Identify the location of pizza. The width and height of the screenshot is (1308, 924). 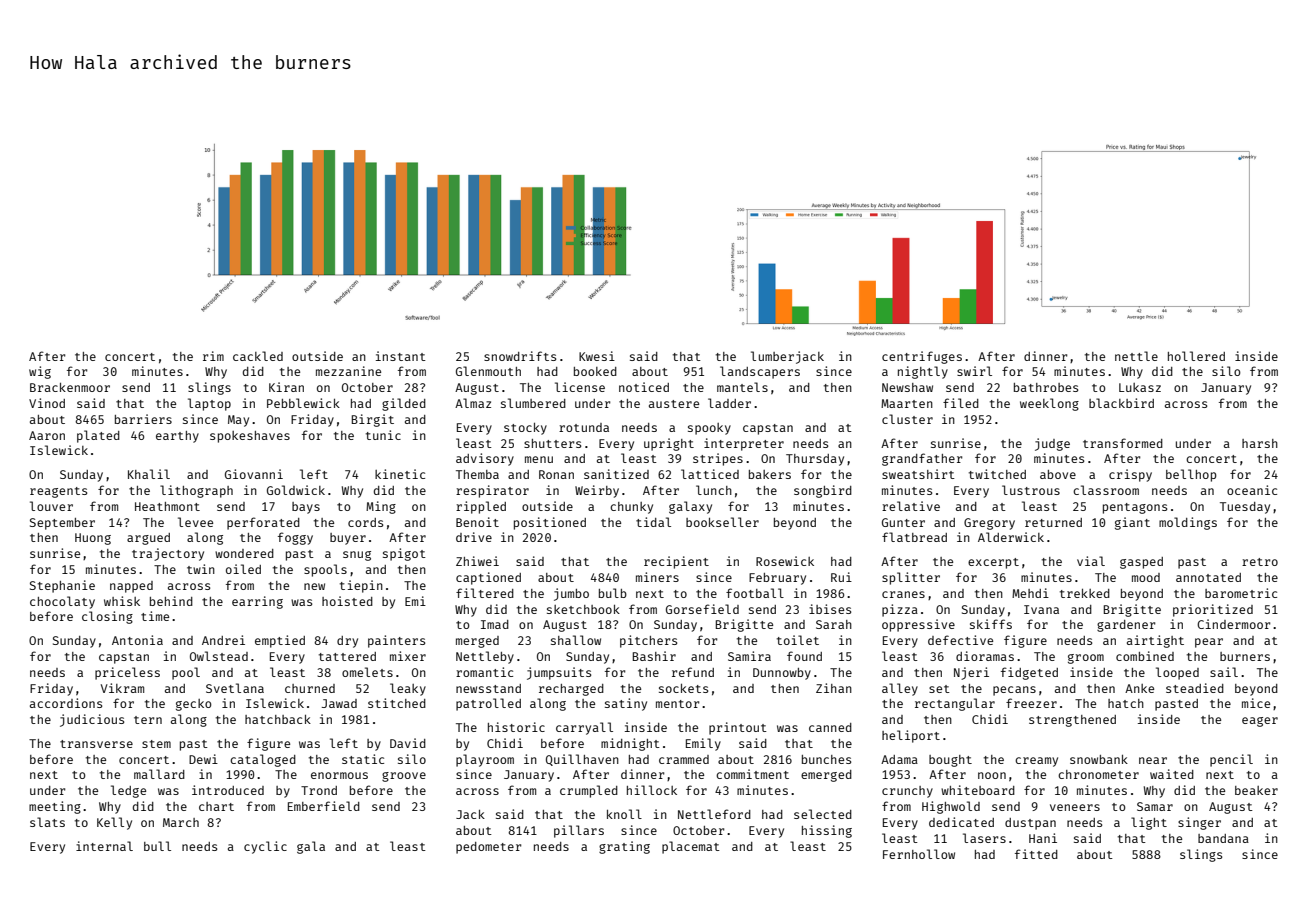
(900, 610).
